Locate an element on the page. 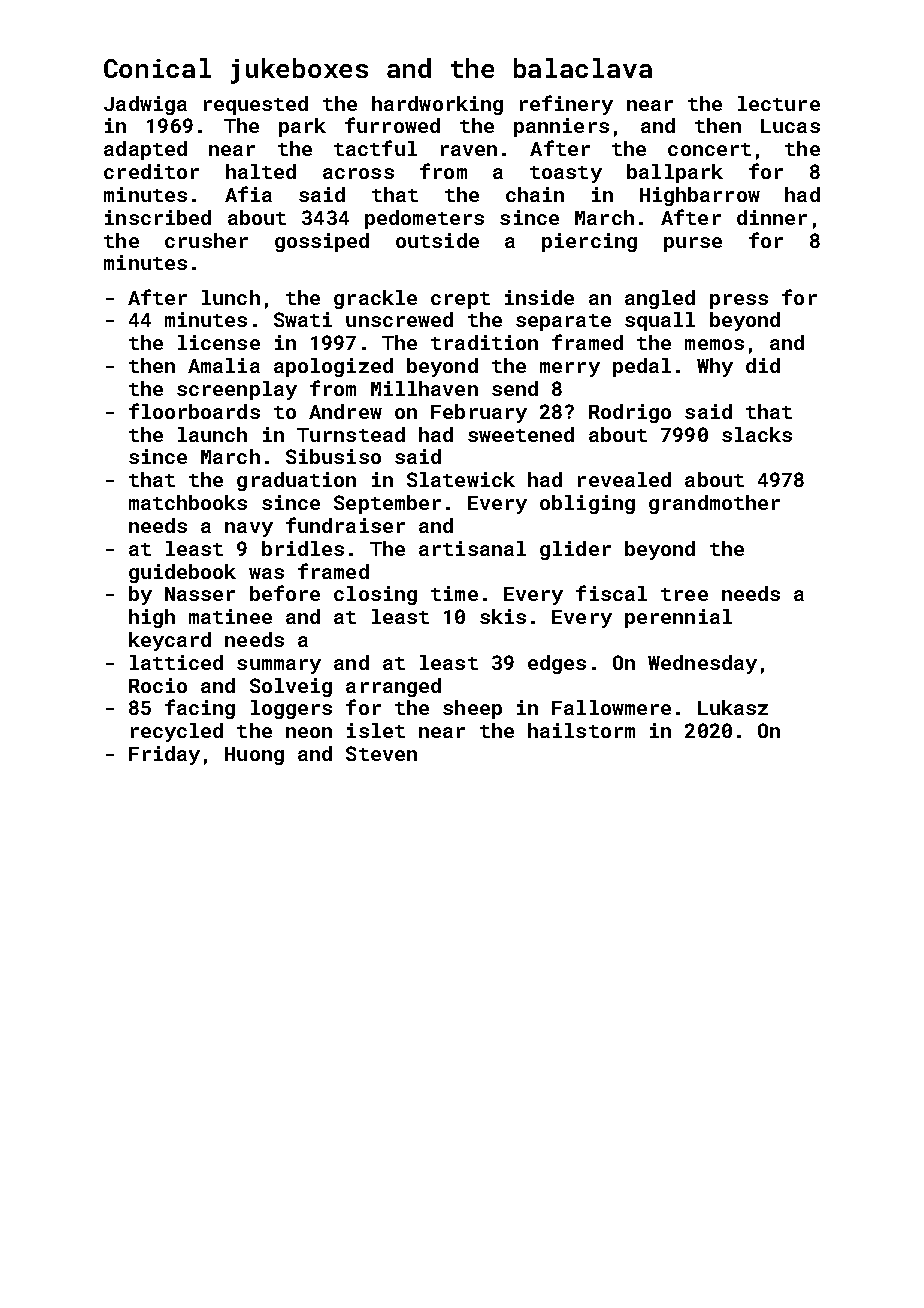 The height and width of the page is (1308, 924). sheep is located at coordinates (472, 709).
